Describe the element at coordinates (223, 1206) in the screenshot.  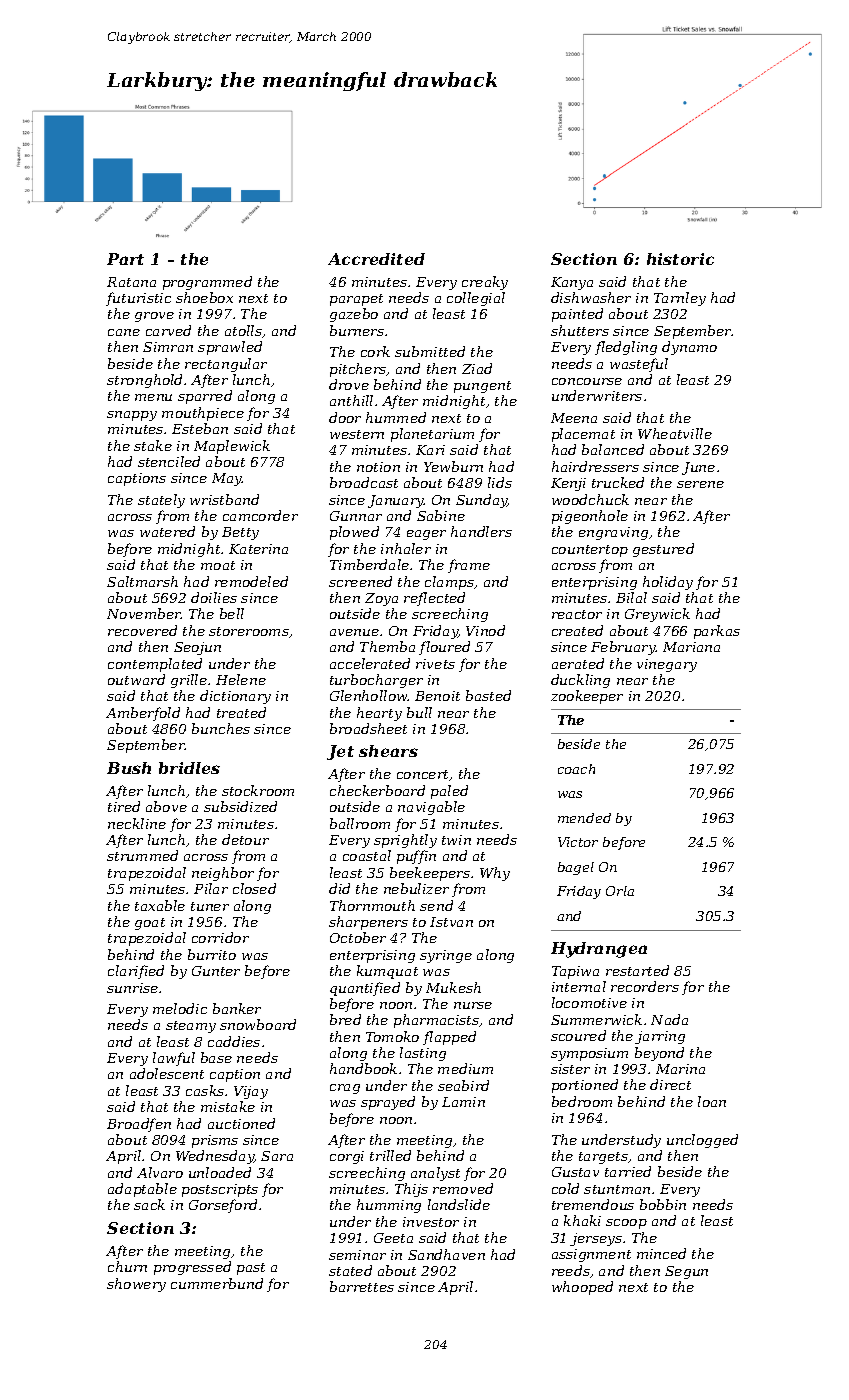
I see `Gorseford` at that location.
